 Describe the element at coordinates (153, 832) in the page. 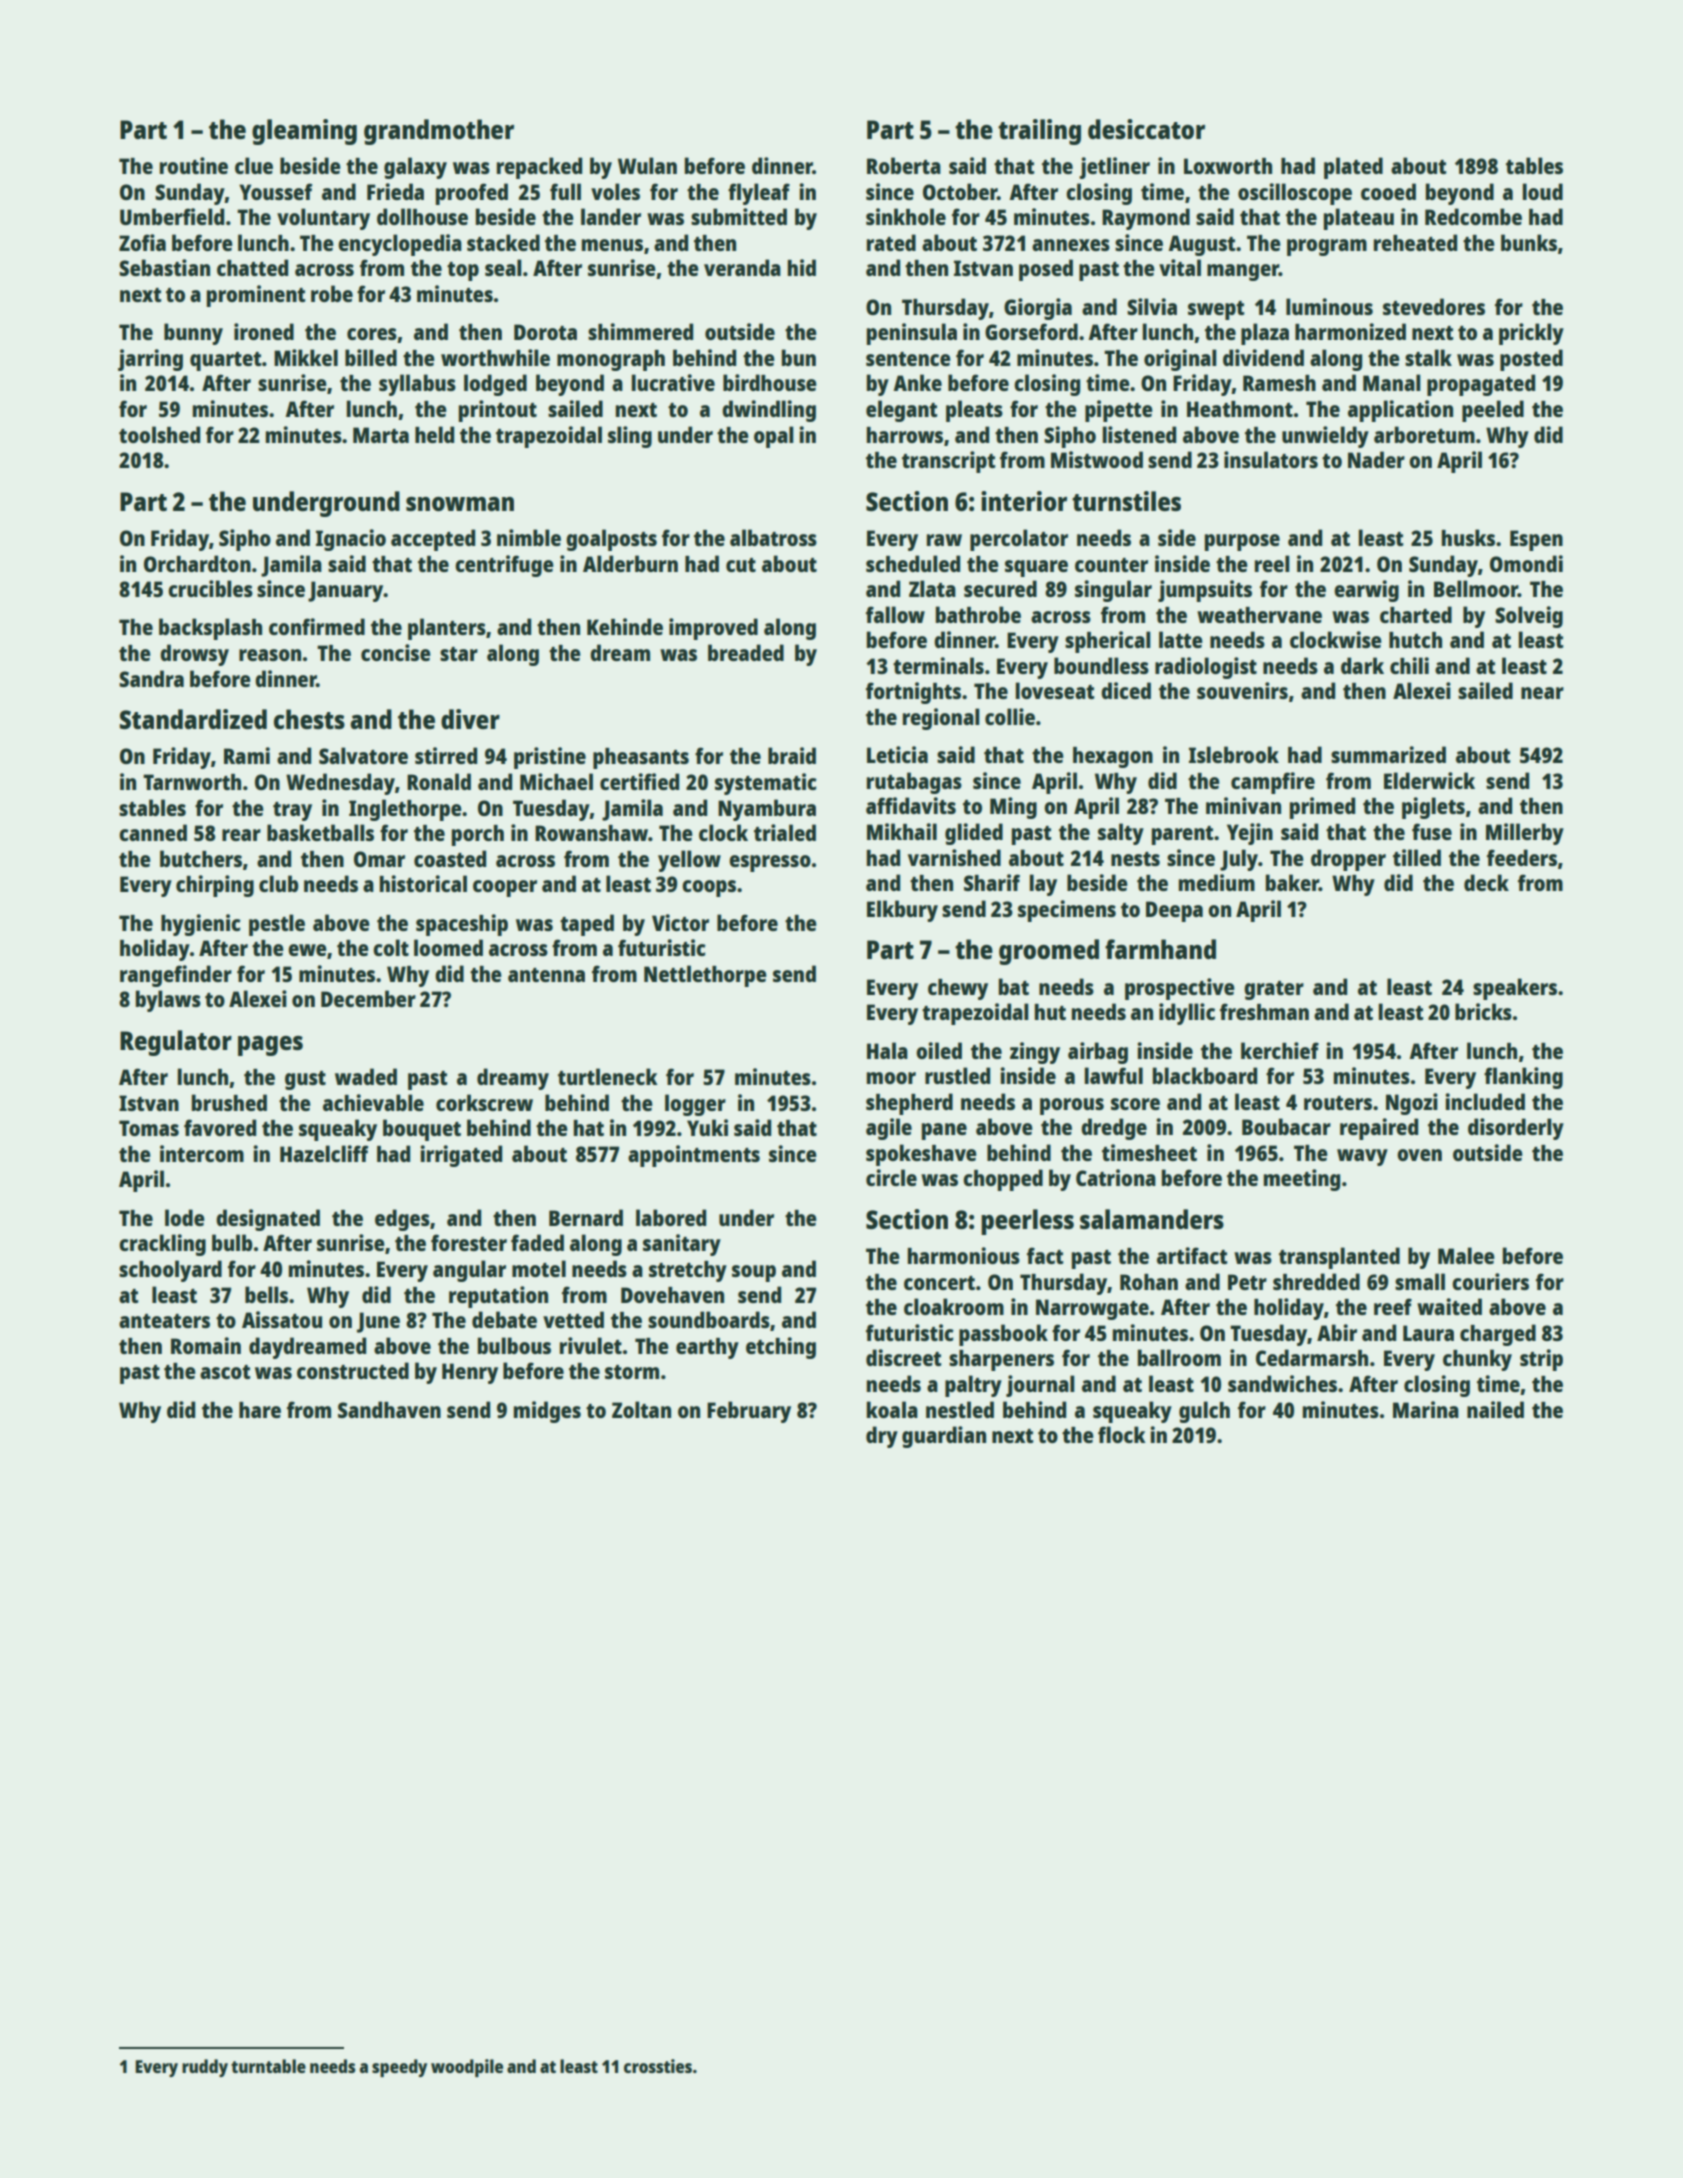

I see `canned` at that location.
